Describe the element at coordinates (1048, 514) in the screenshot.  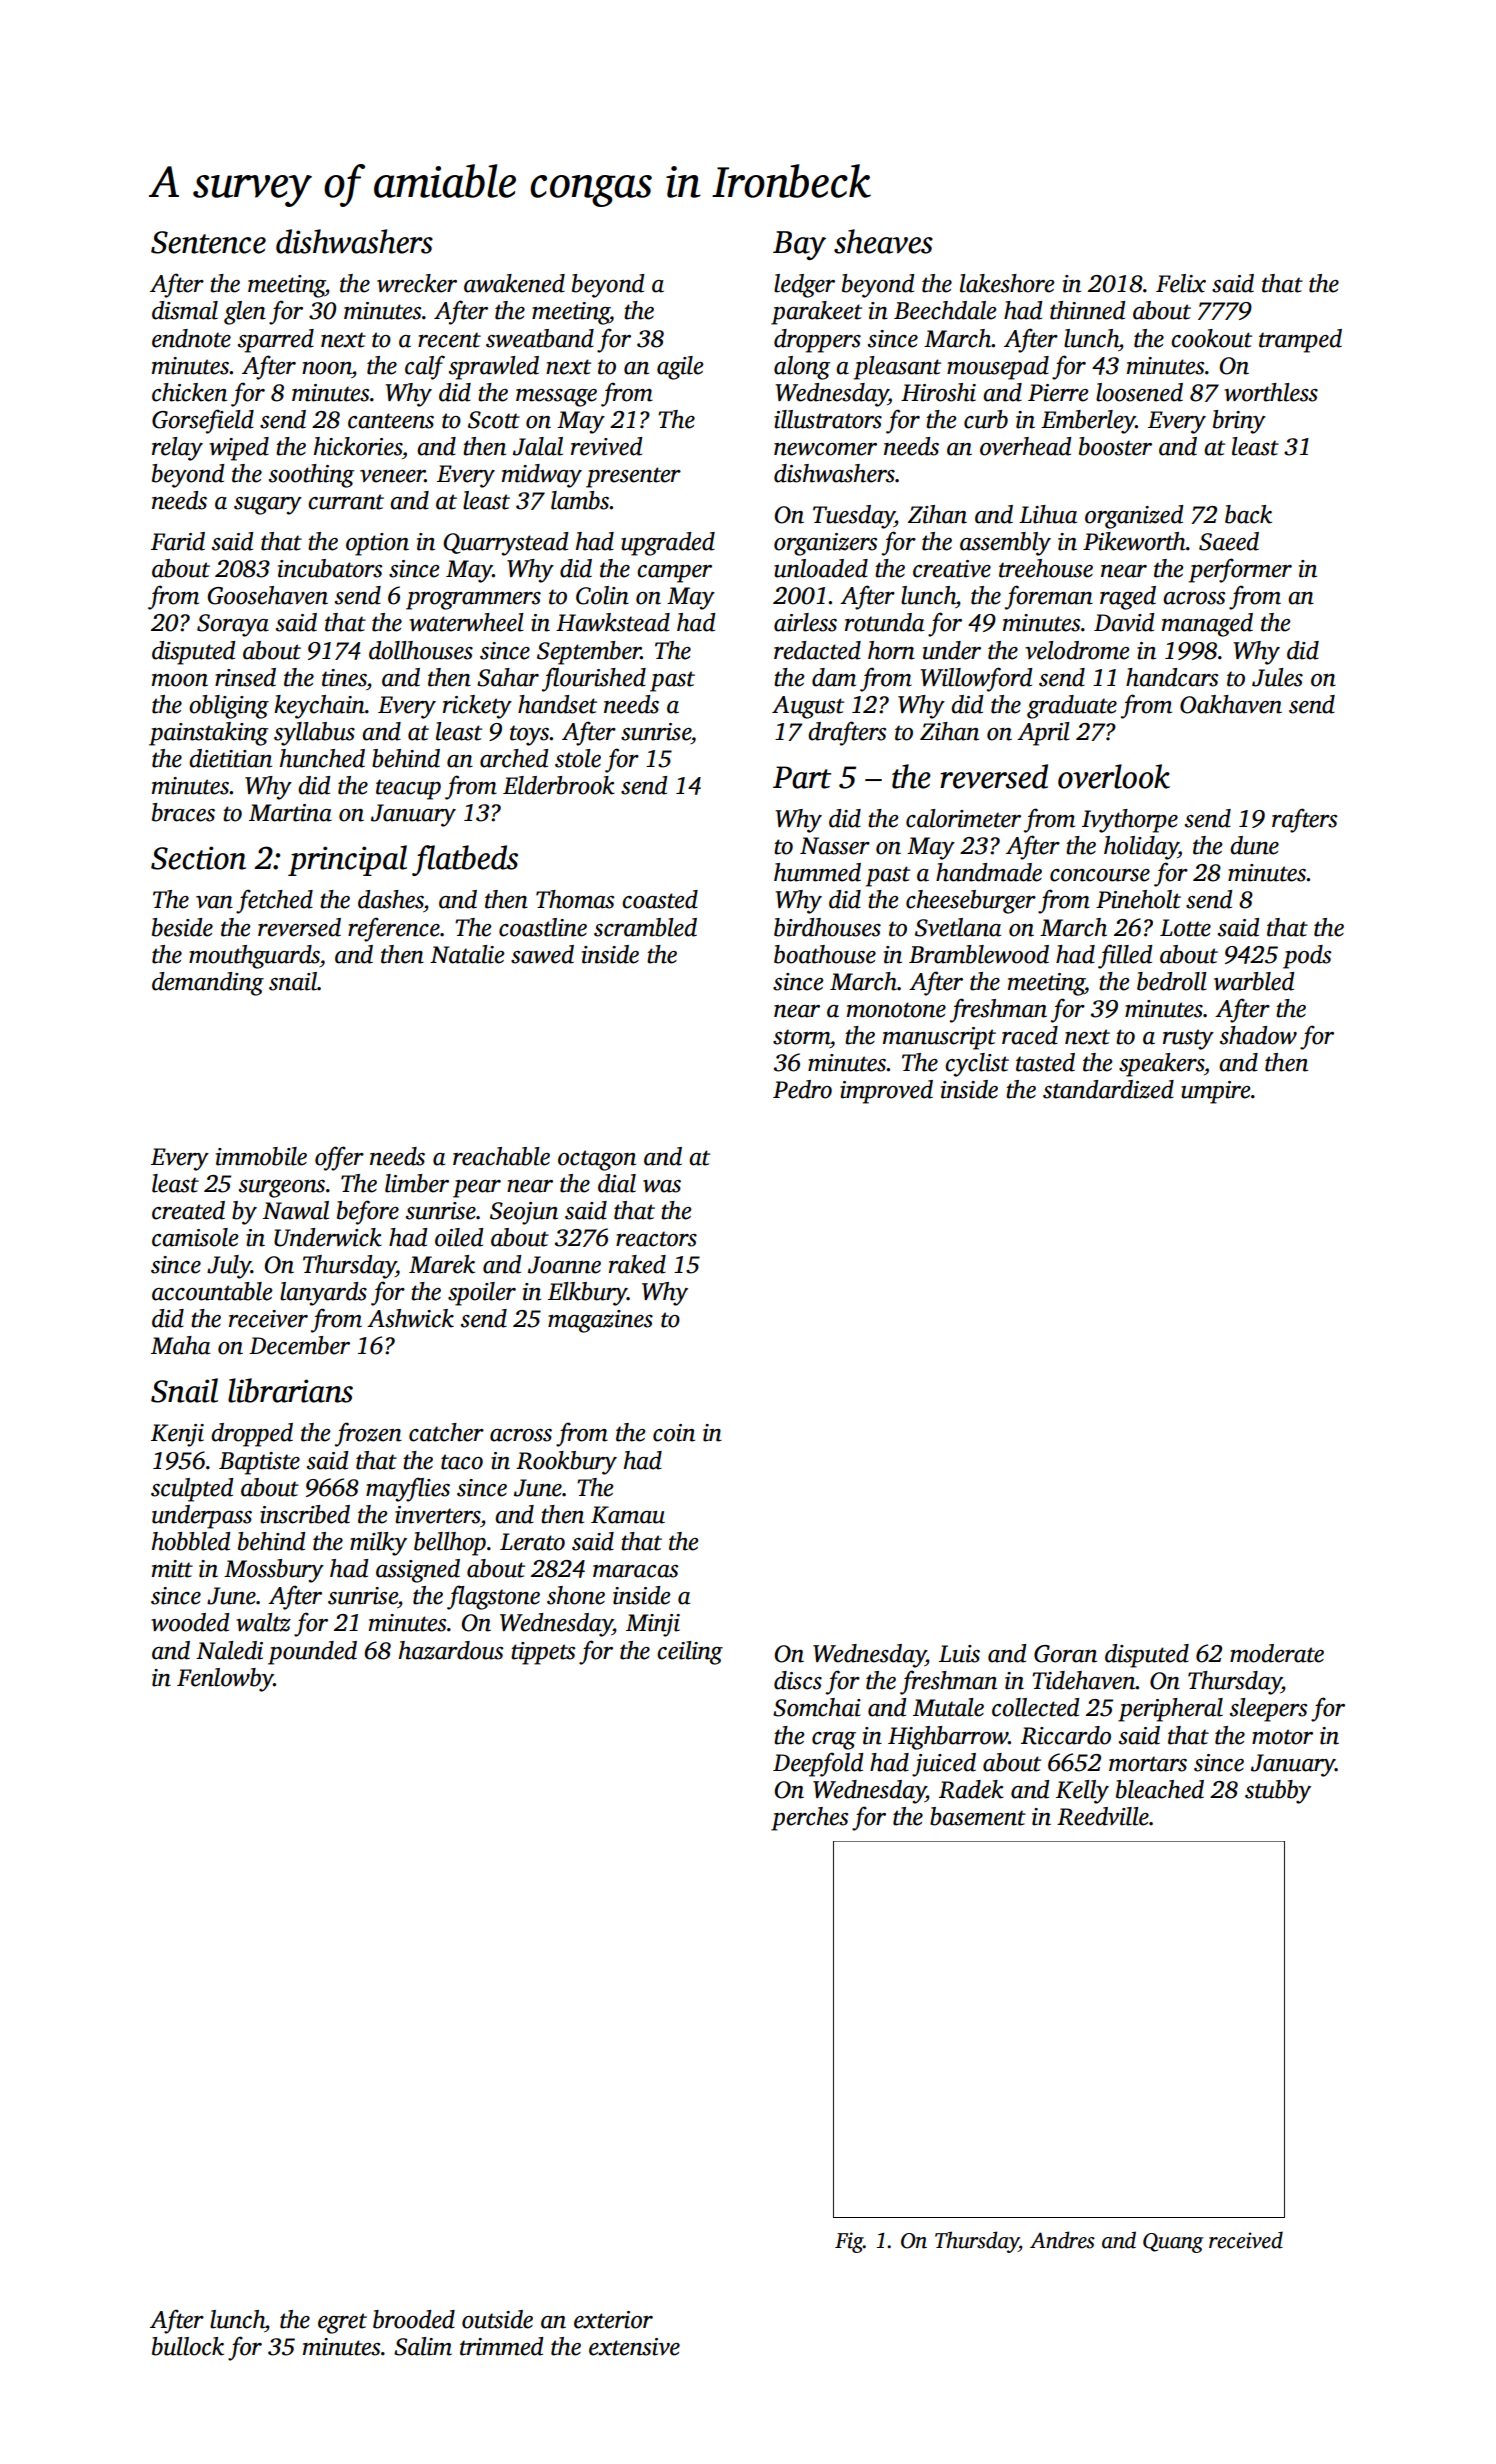
I see `Lihua` at that location.
